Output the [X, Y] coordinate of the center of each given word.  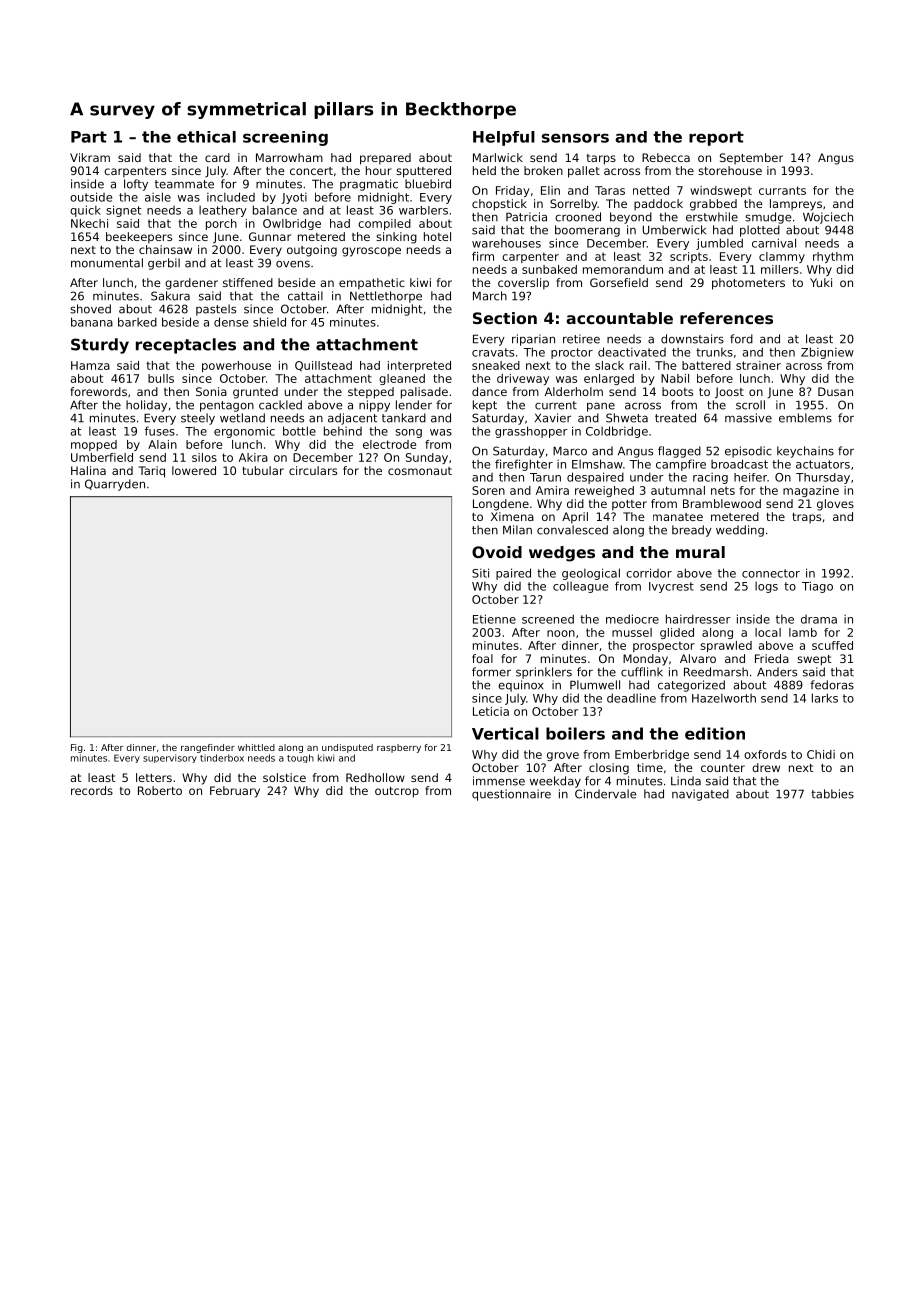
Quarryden [115, 485]
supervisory [170, 758]
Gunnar [270, 236]
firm [483, 256]
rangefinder [208, 748]
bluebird [428, 184]
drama [819, 619]
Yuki [821, 282]
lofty [136, 185]
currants [782, 190]
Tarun [545, 477]
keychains [805, 452]
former [491, 672]
